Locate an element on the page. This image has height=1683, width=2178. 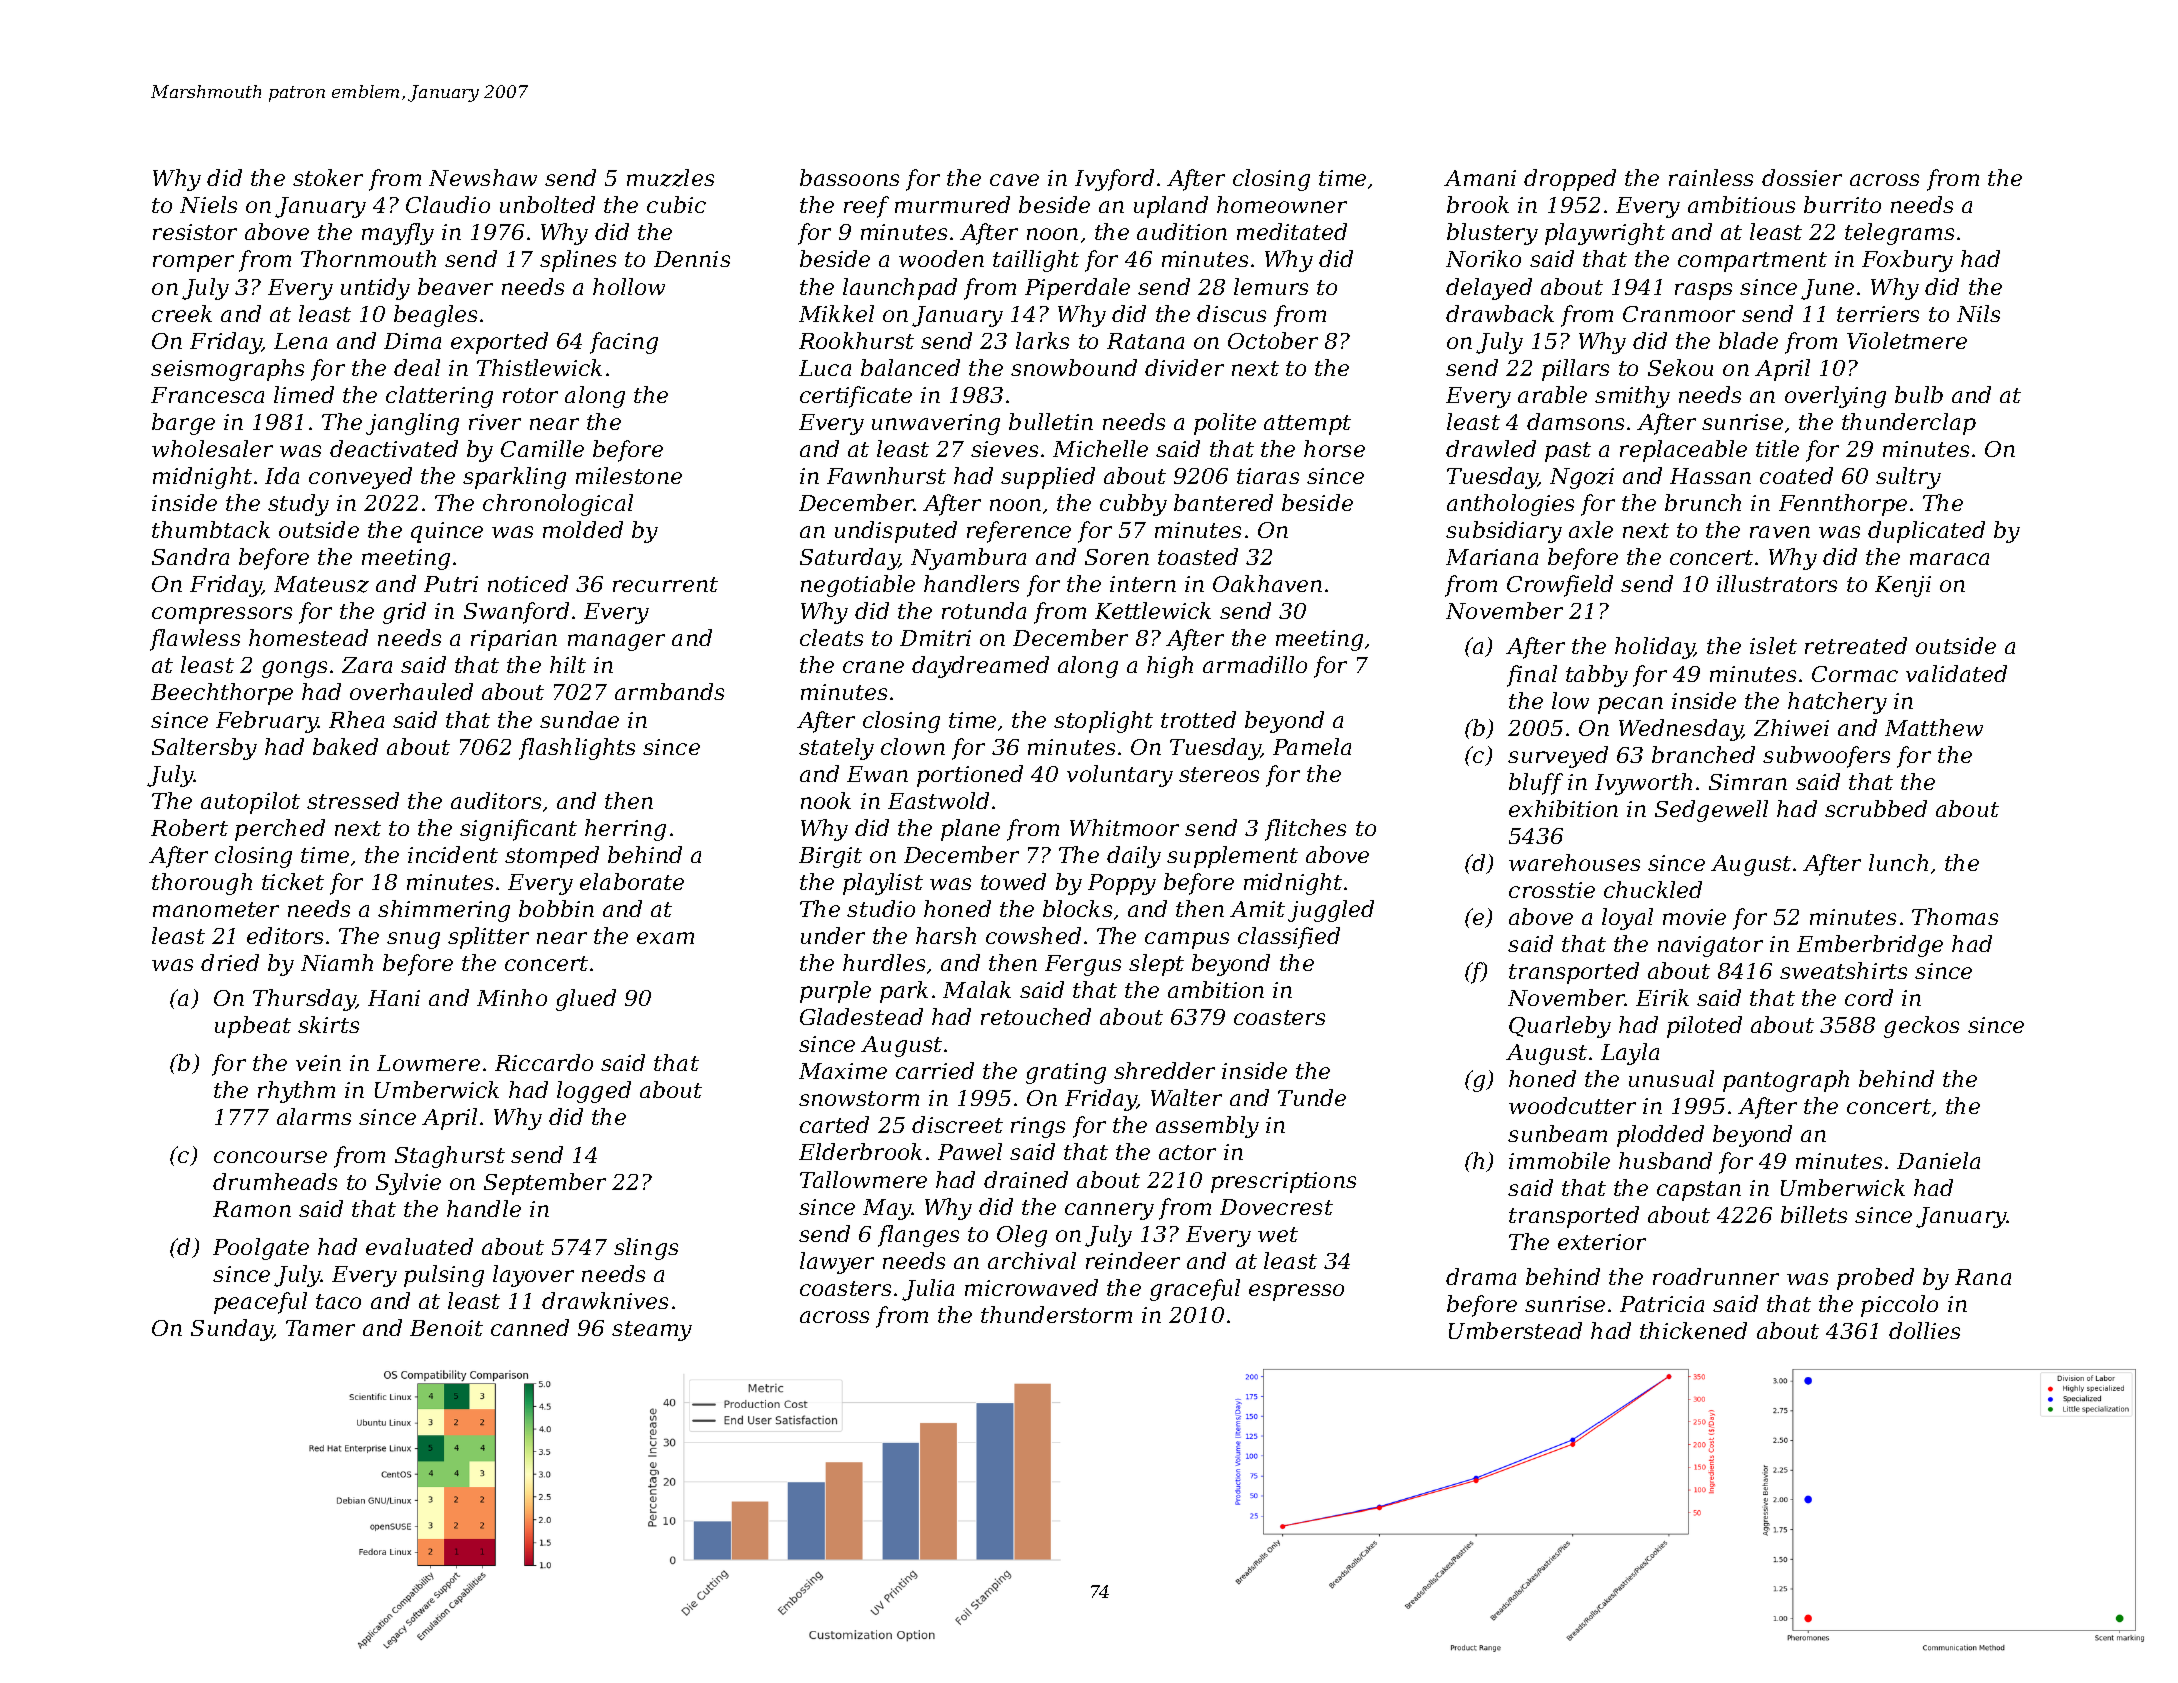
Thornmouth is located at coordinates (368, 258).
